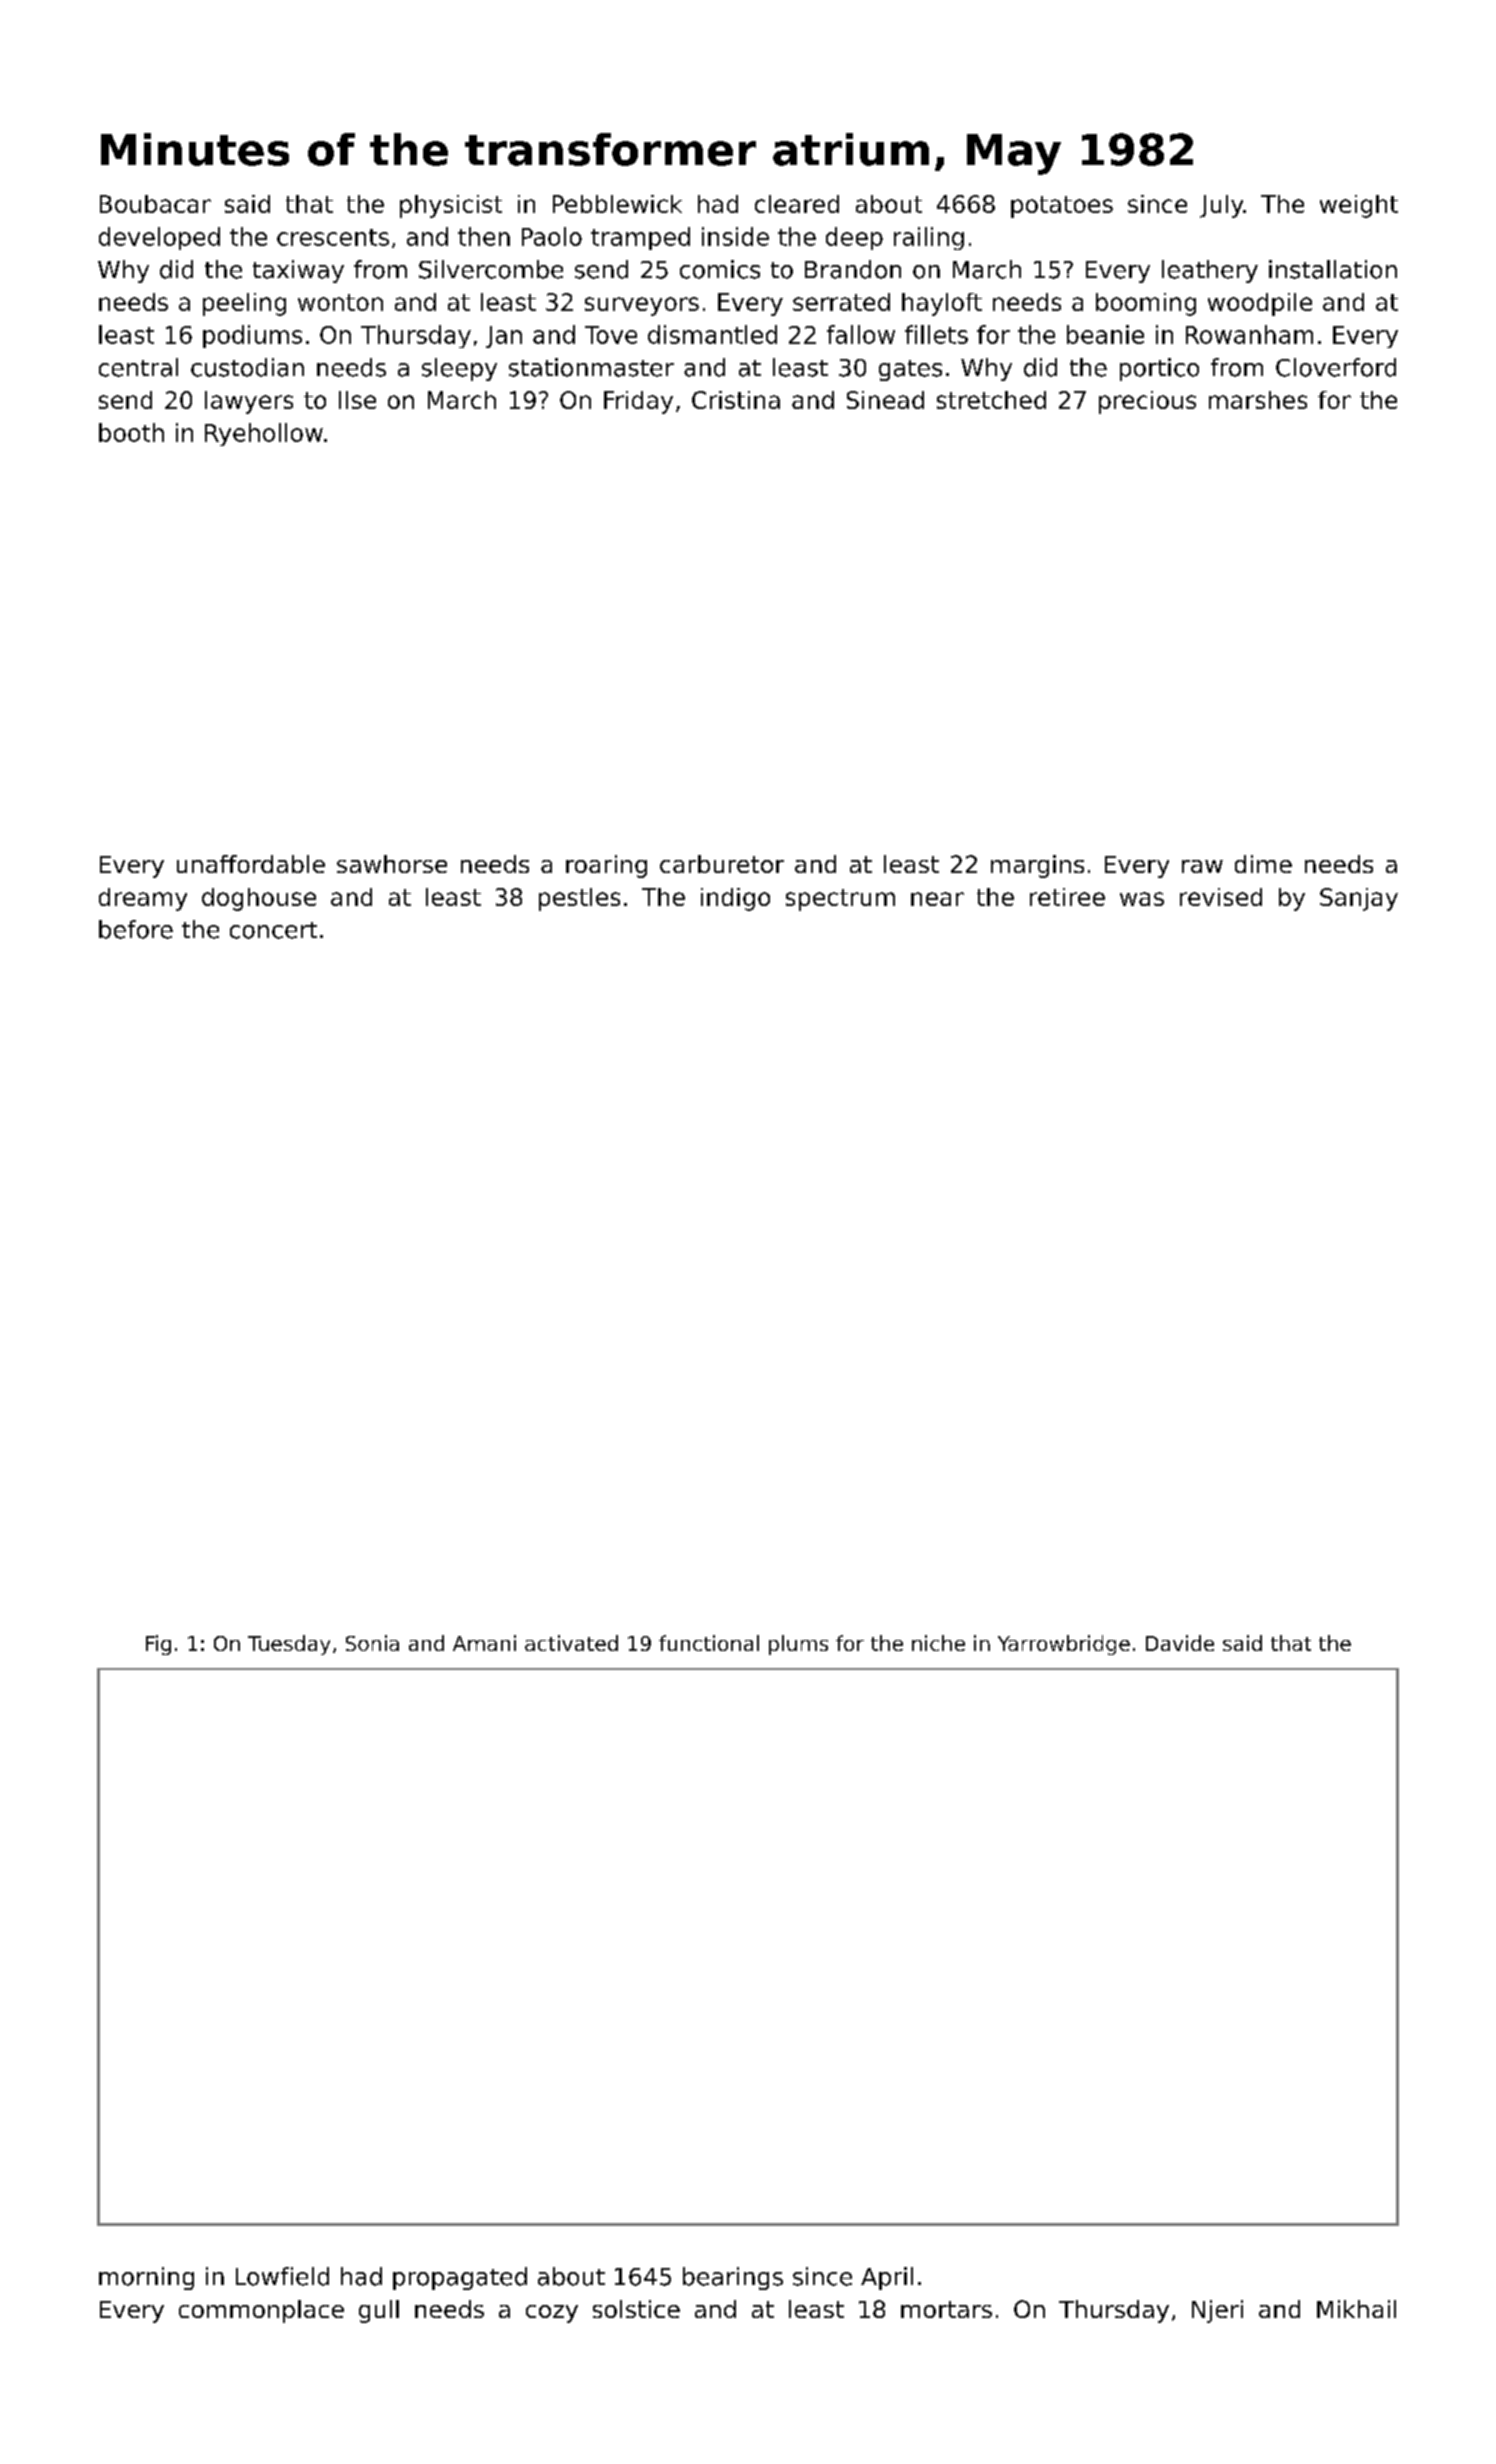 This document has width=1496, height=2464. What do you see at coordinates (1258, 400) in the document?
I see `marshes` at bounding box center [1258, 400].
